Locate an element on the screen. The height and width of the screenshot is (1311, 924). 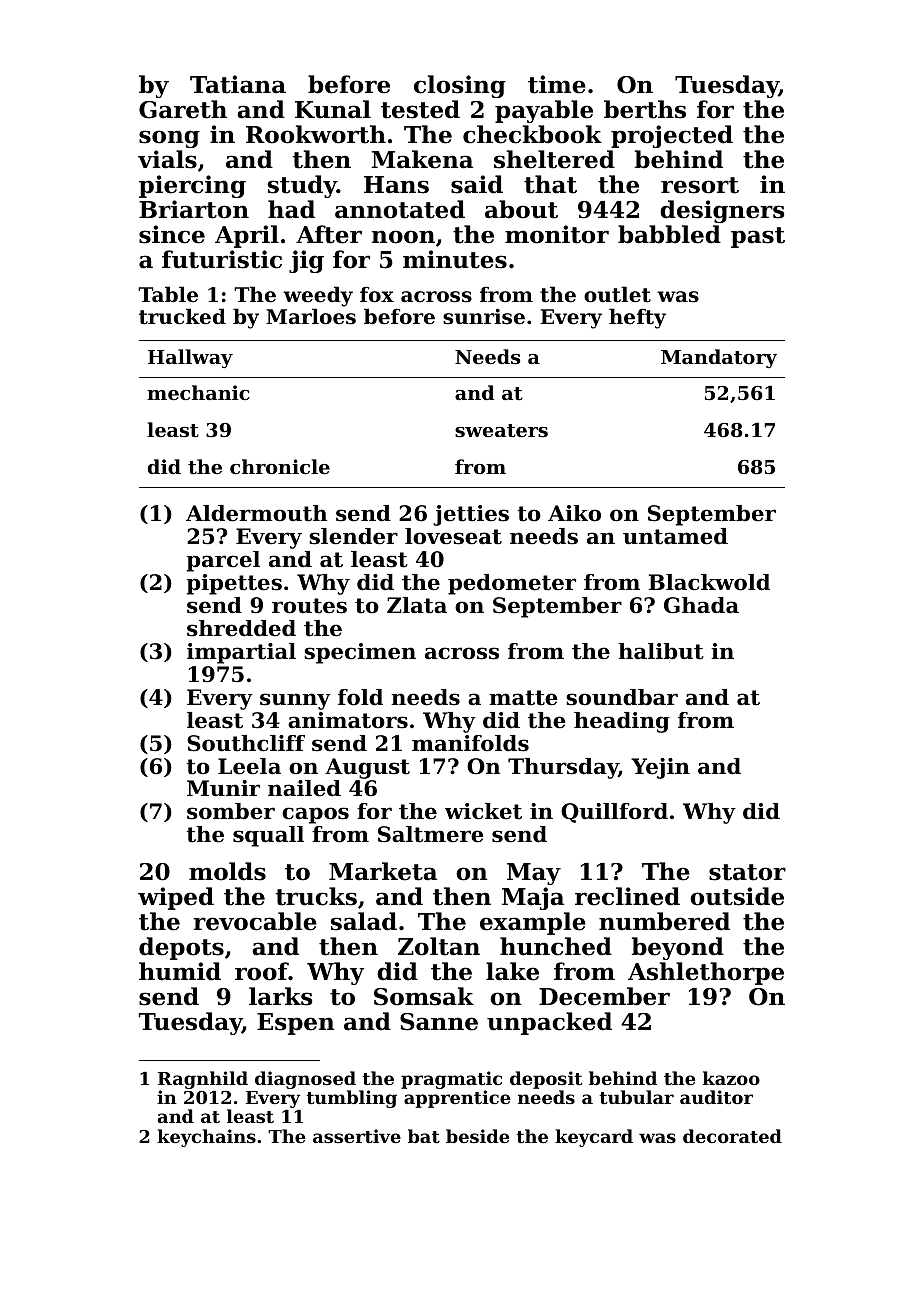
since is located at coordinates (172, 234).
